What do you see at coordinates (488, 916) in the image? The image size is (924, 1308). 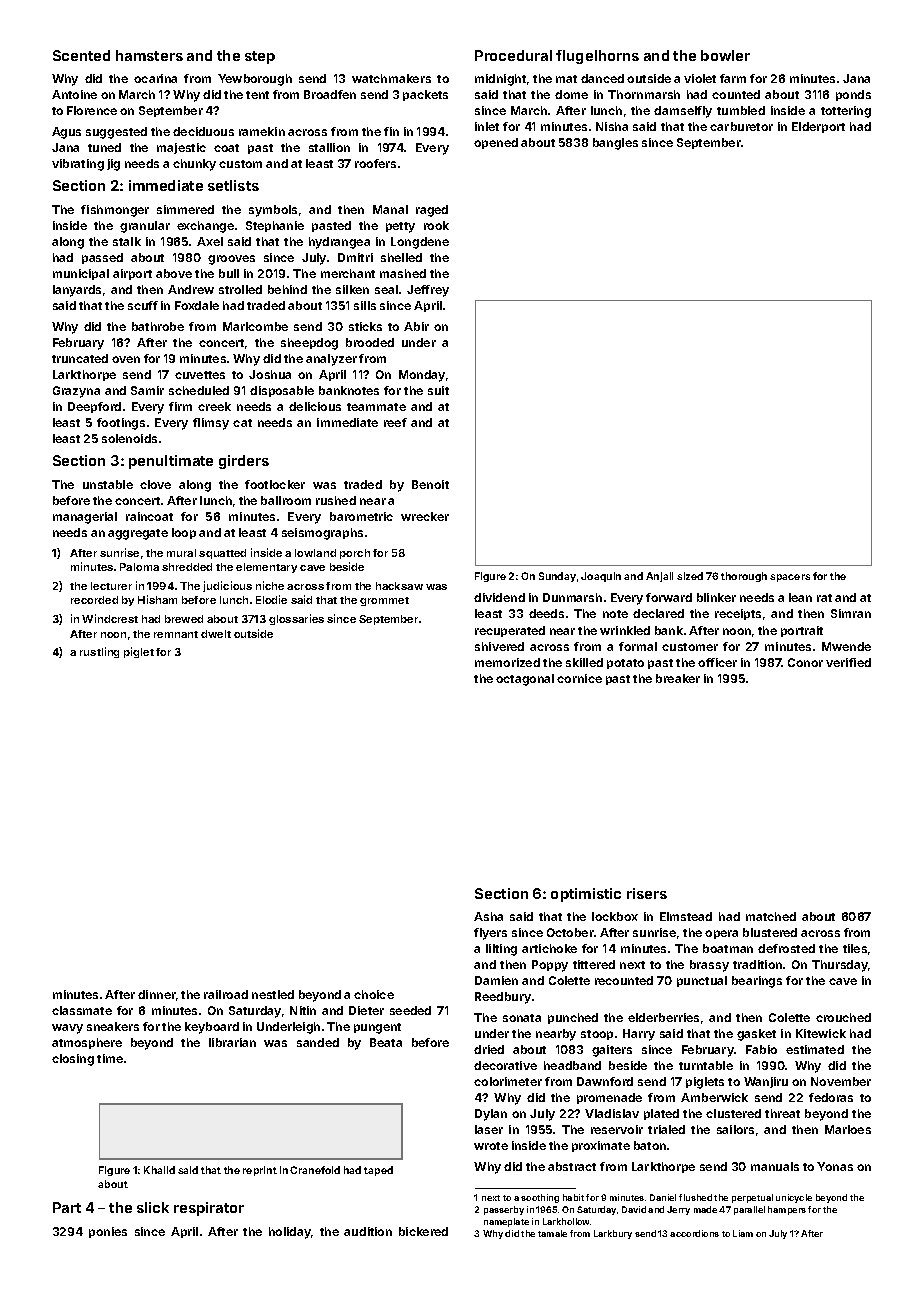 I see `Asha` at bounding box center [488, 916].
